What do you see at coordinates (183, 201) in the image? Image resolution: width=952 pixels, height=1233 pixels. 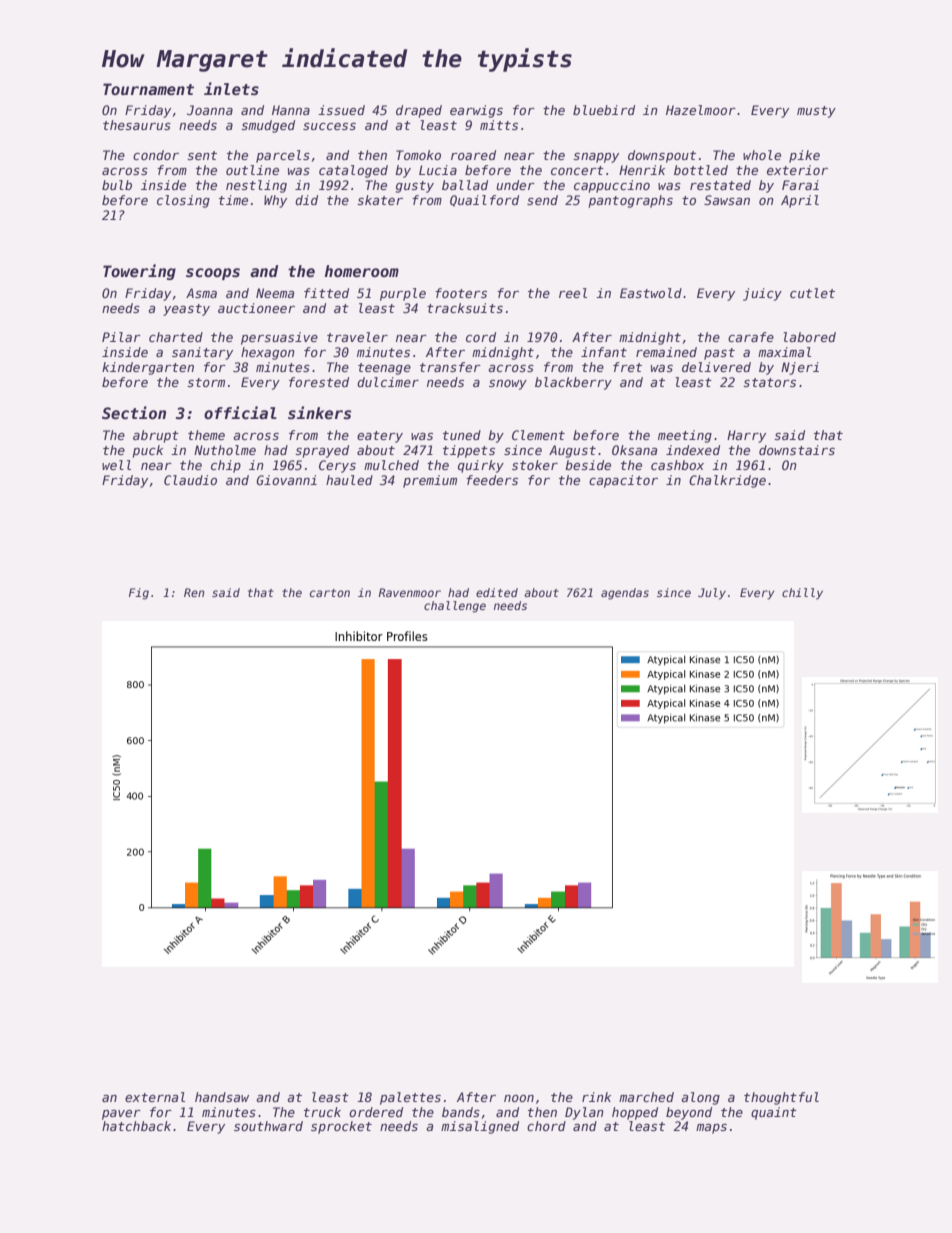 I see `closing` at bounding box center [183, 201].
